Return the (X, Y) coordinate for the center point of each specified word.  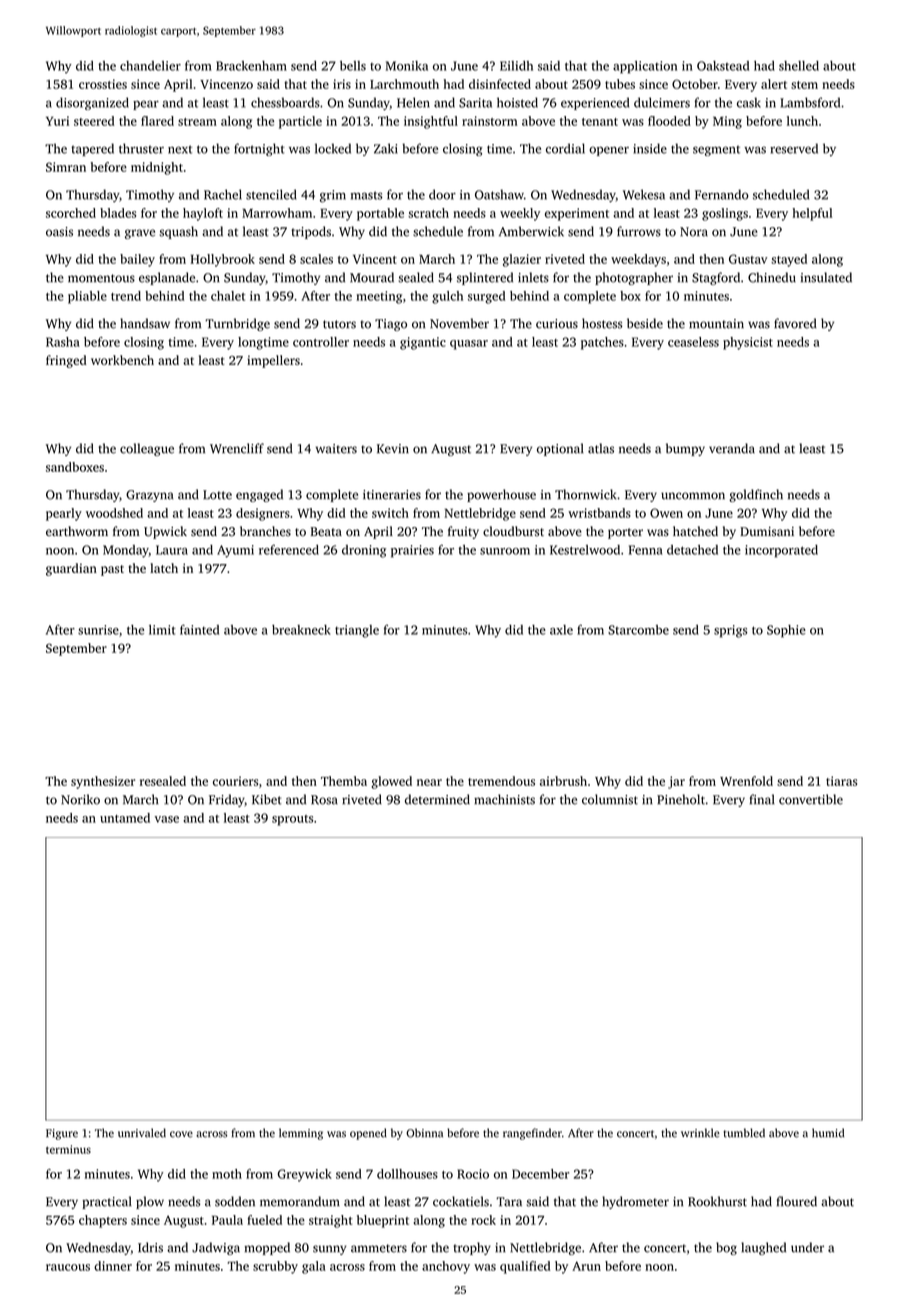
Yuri (57, 121)
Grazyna (150, 496)
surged (486, 297)
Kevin (393, 449)
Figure (62, 1134)
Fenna (645, 550)
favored (795, 323)
